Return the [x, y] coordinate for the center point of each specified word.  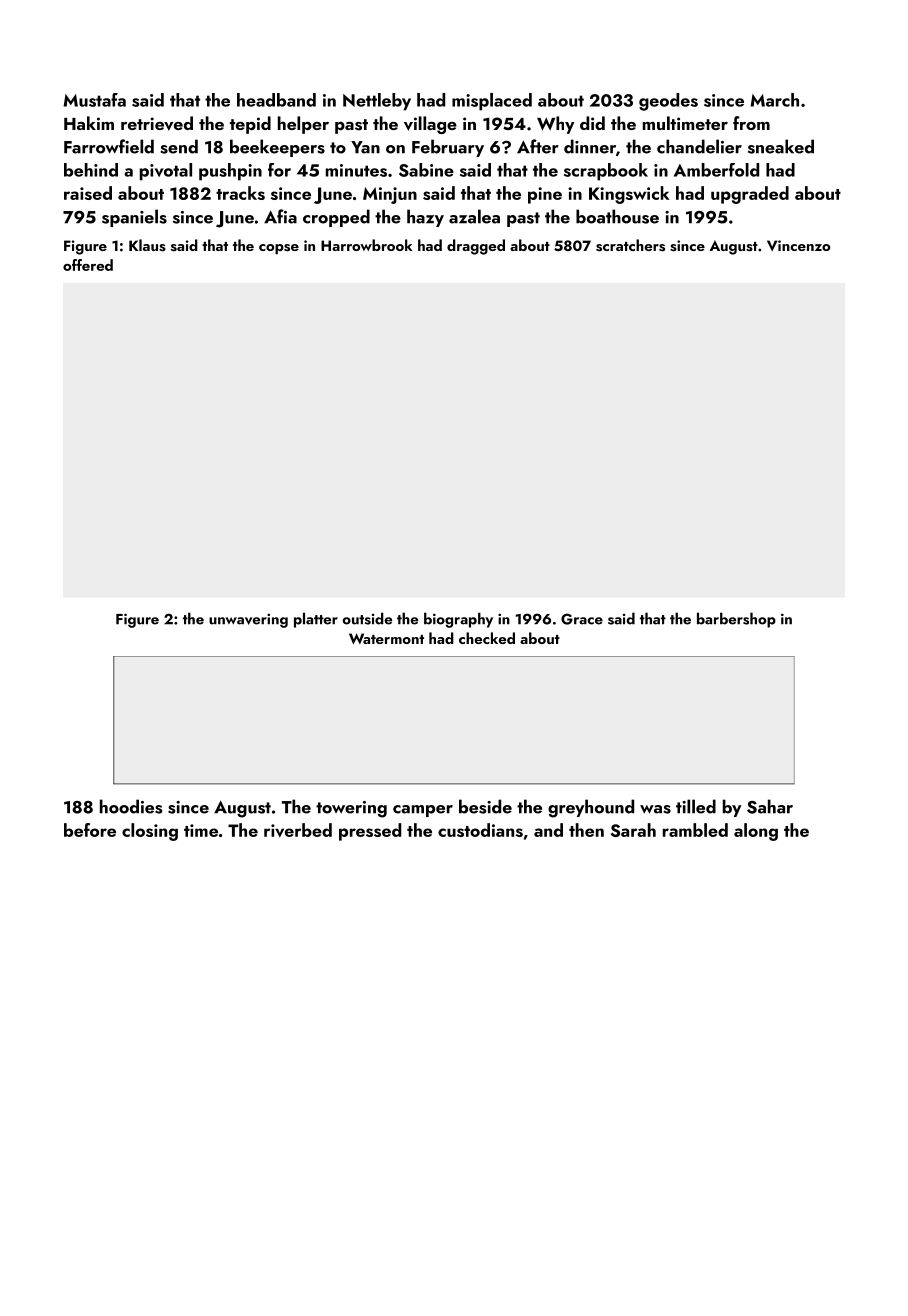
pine [545, 195]
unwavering [248, 620]
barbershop [736, 620]
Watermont [386, 638]
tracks [240, 193]
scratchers [630, 245]
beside [485, 806]
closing [150, 832]
